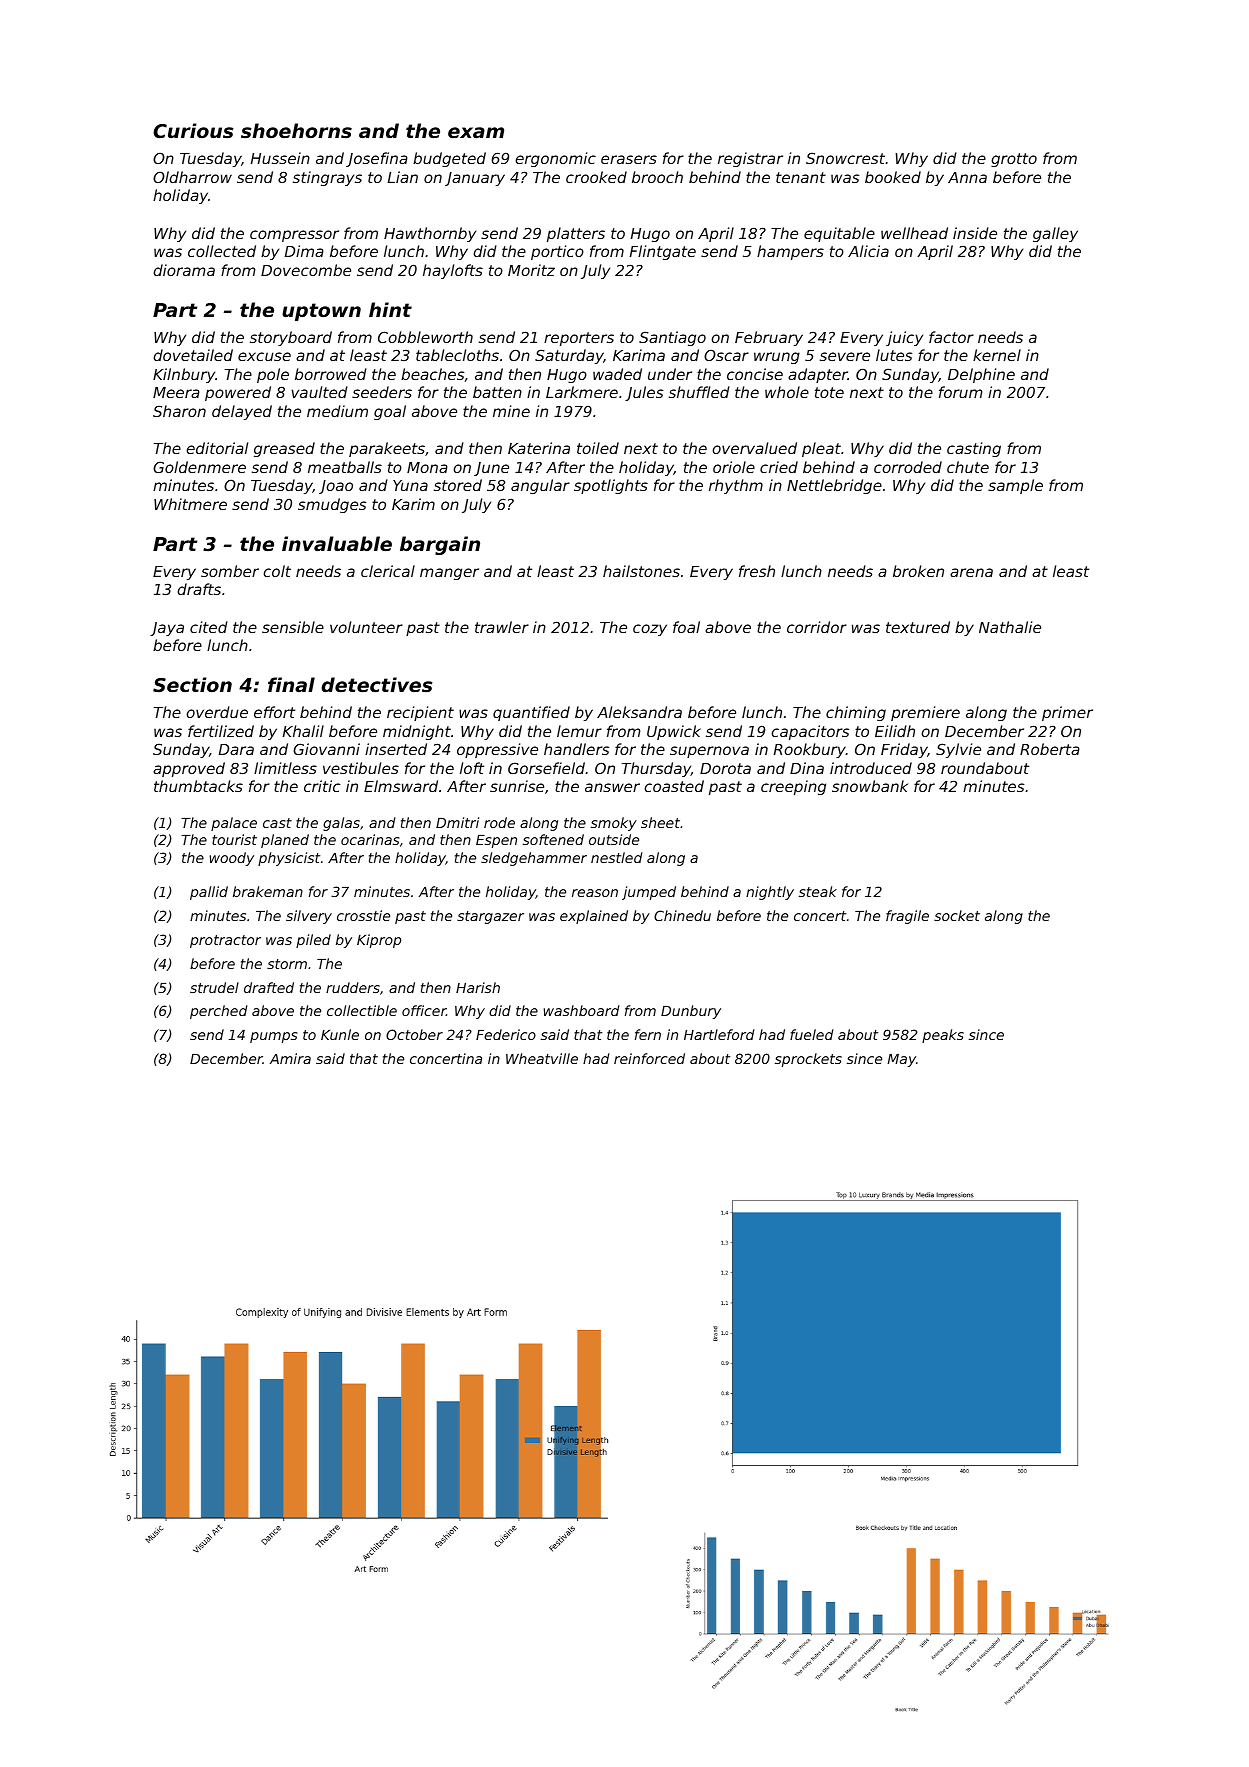  I want to click on Kunle, so click(340, 1034).
